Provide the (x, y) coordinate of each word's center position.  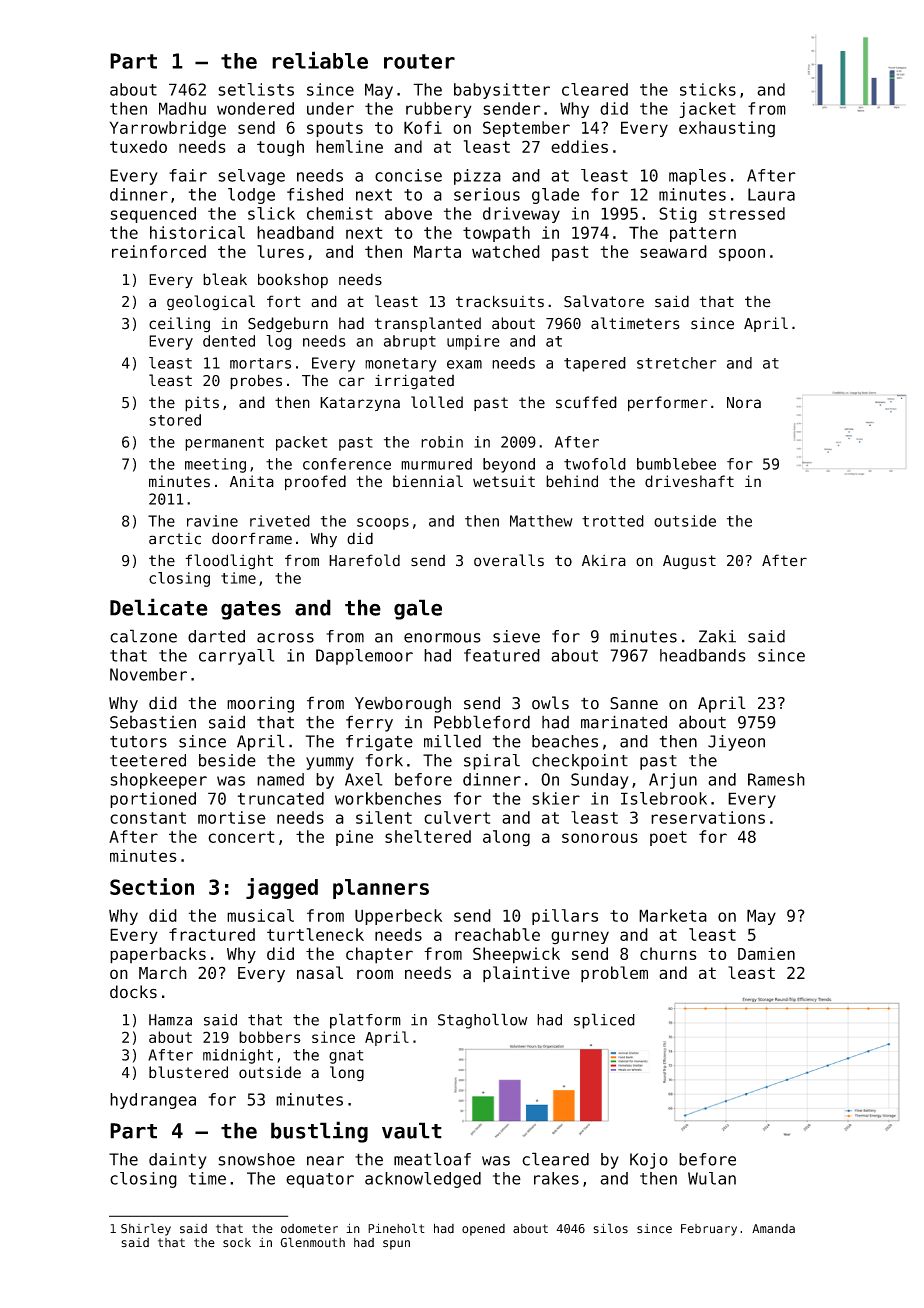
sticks (708, 89)
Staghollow (483, 1021)
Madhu (182, 108)
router (419, 61)
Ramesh (776, 779)
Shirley (146, 1229)
